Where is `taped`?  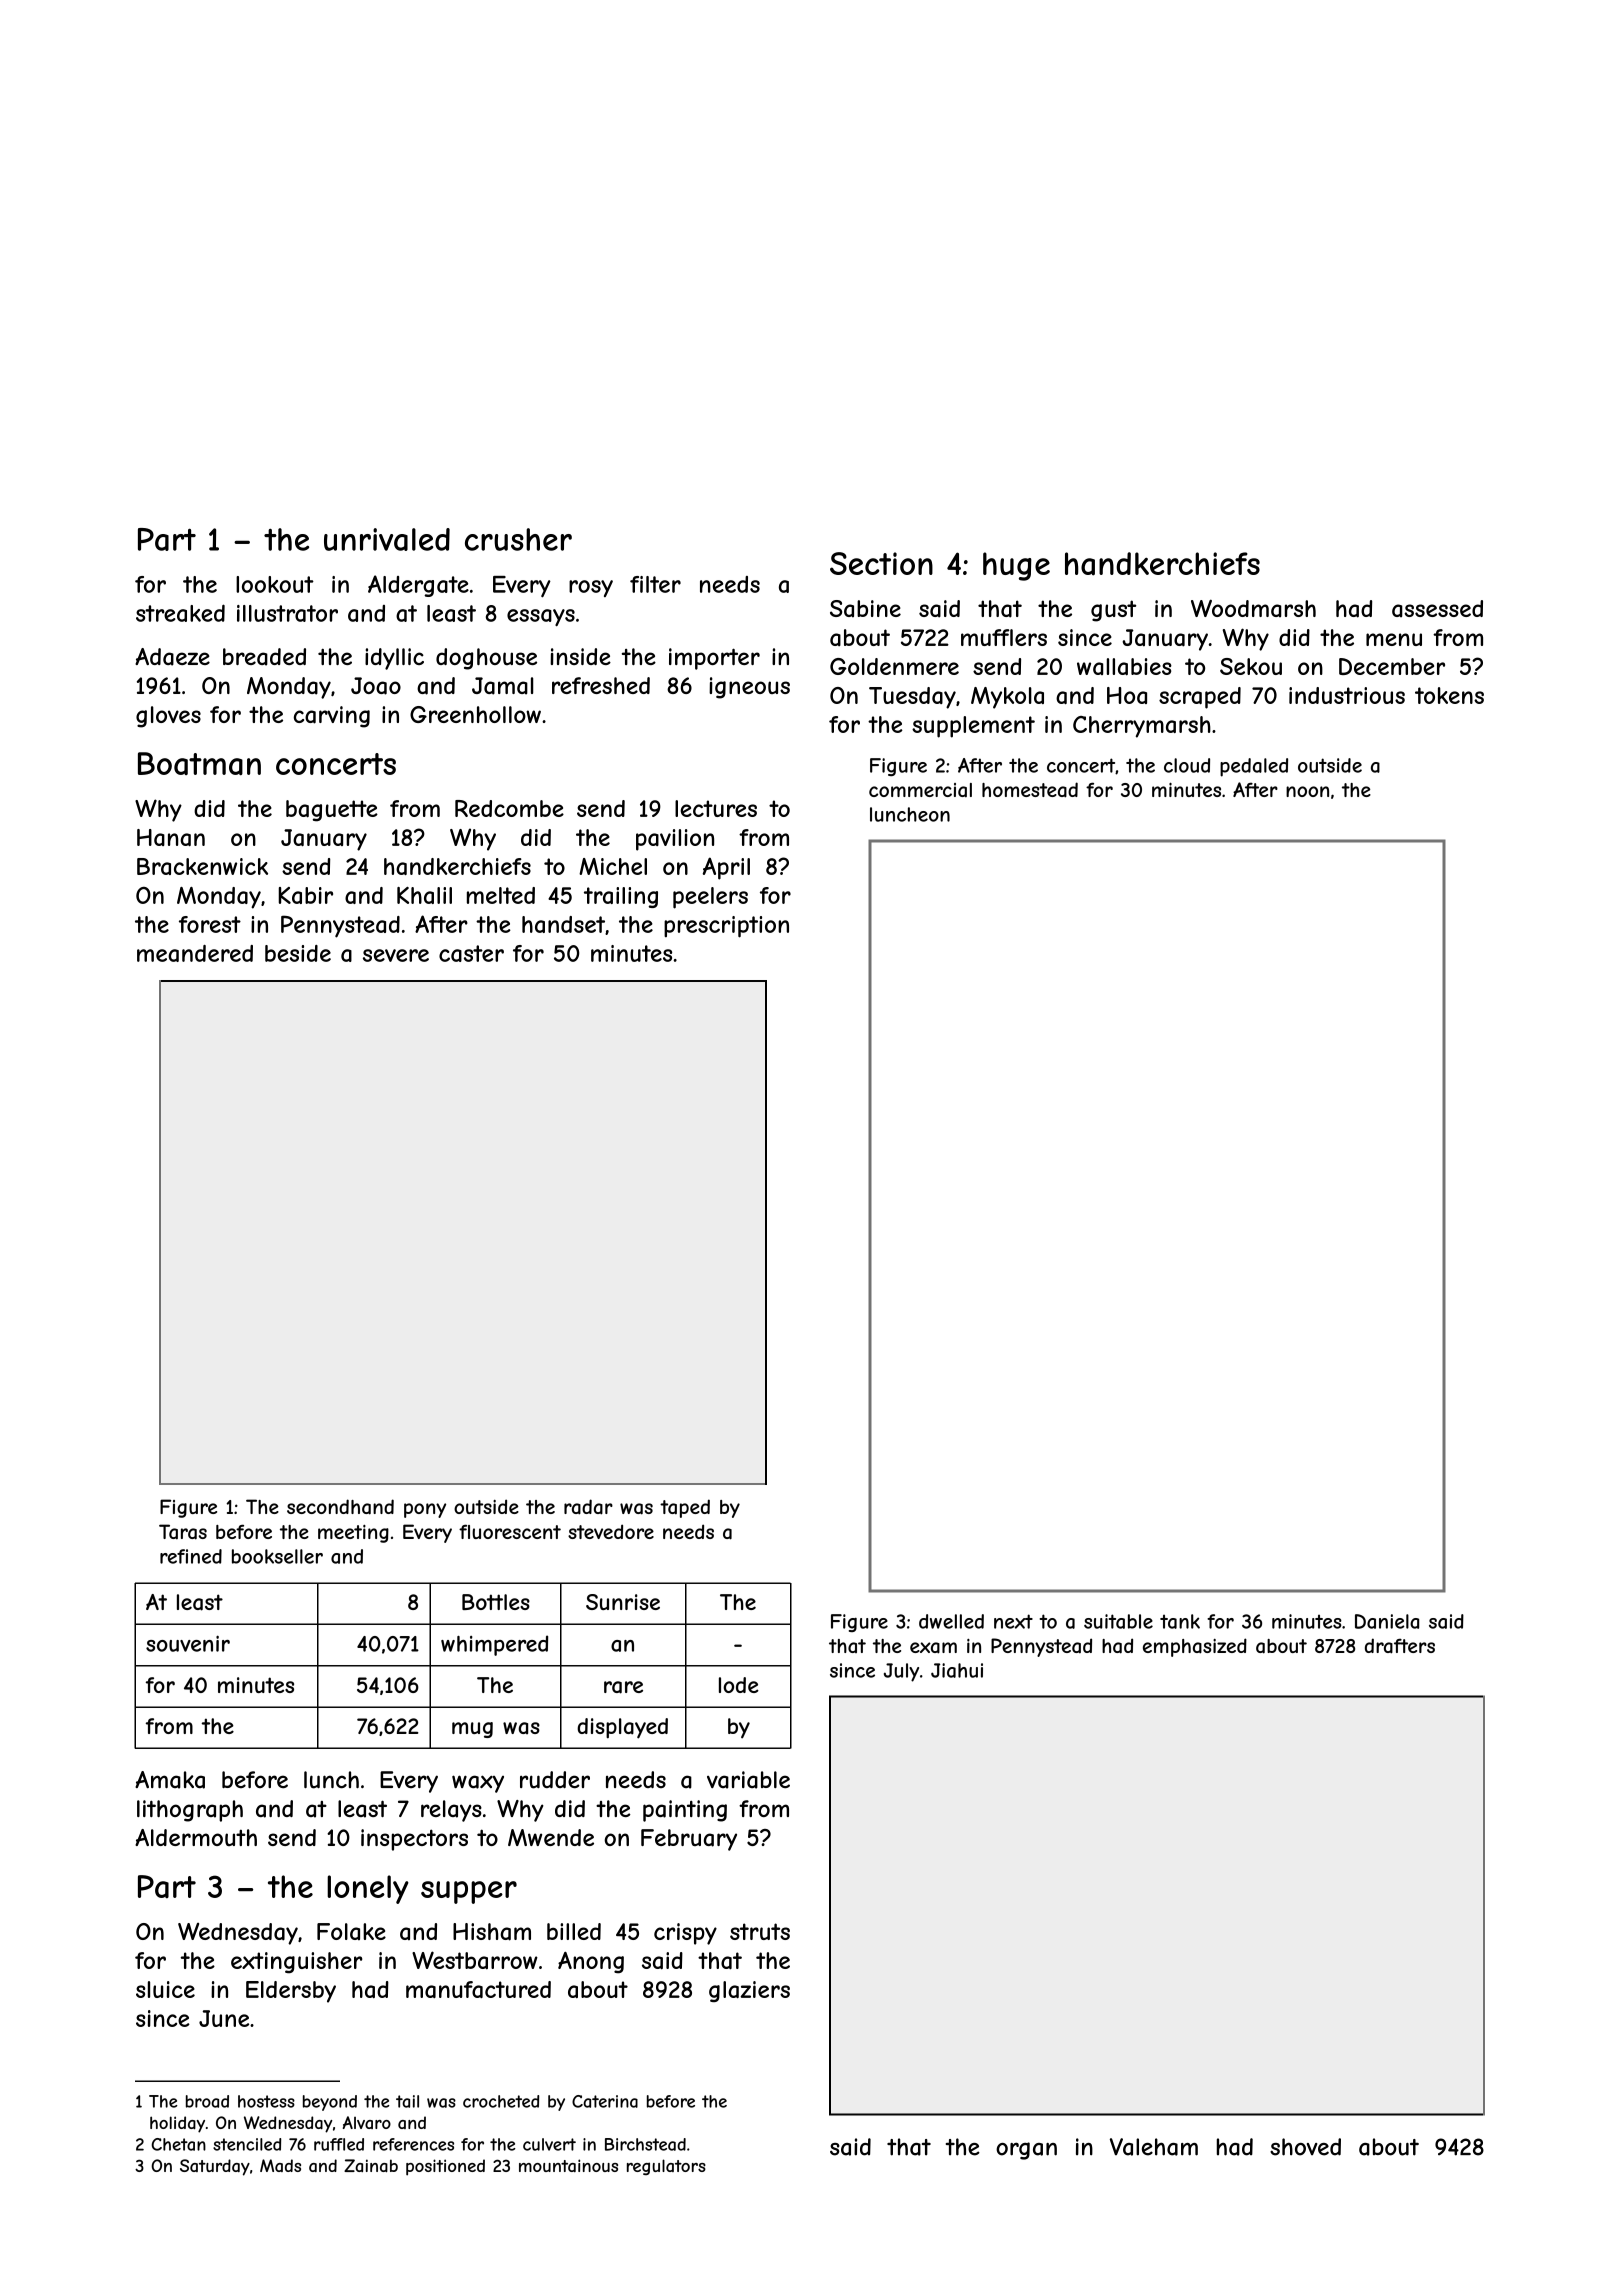 taped is located at coordinates (685, 1508).
